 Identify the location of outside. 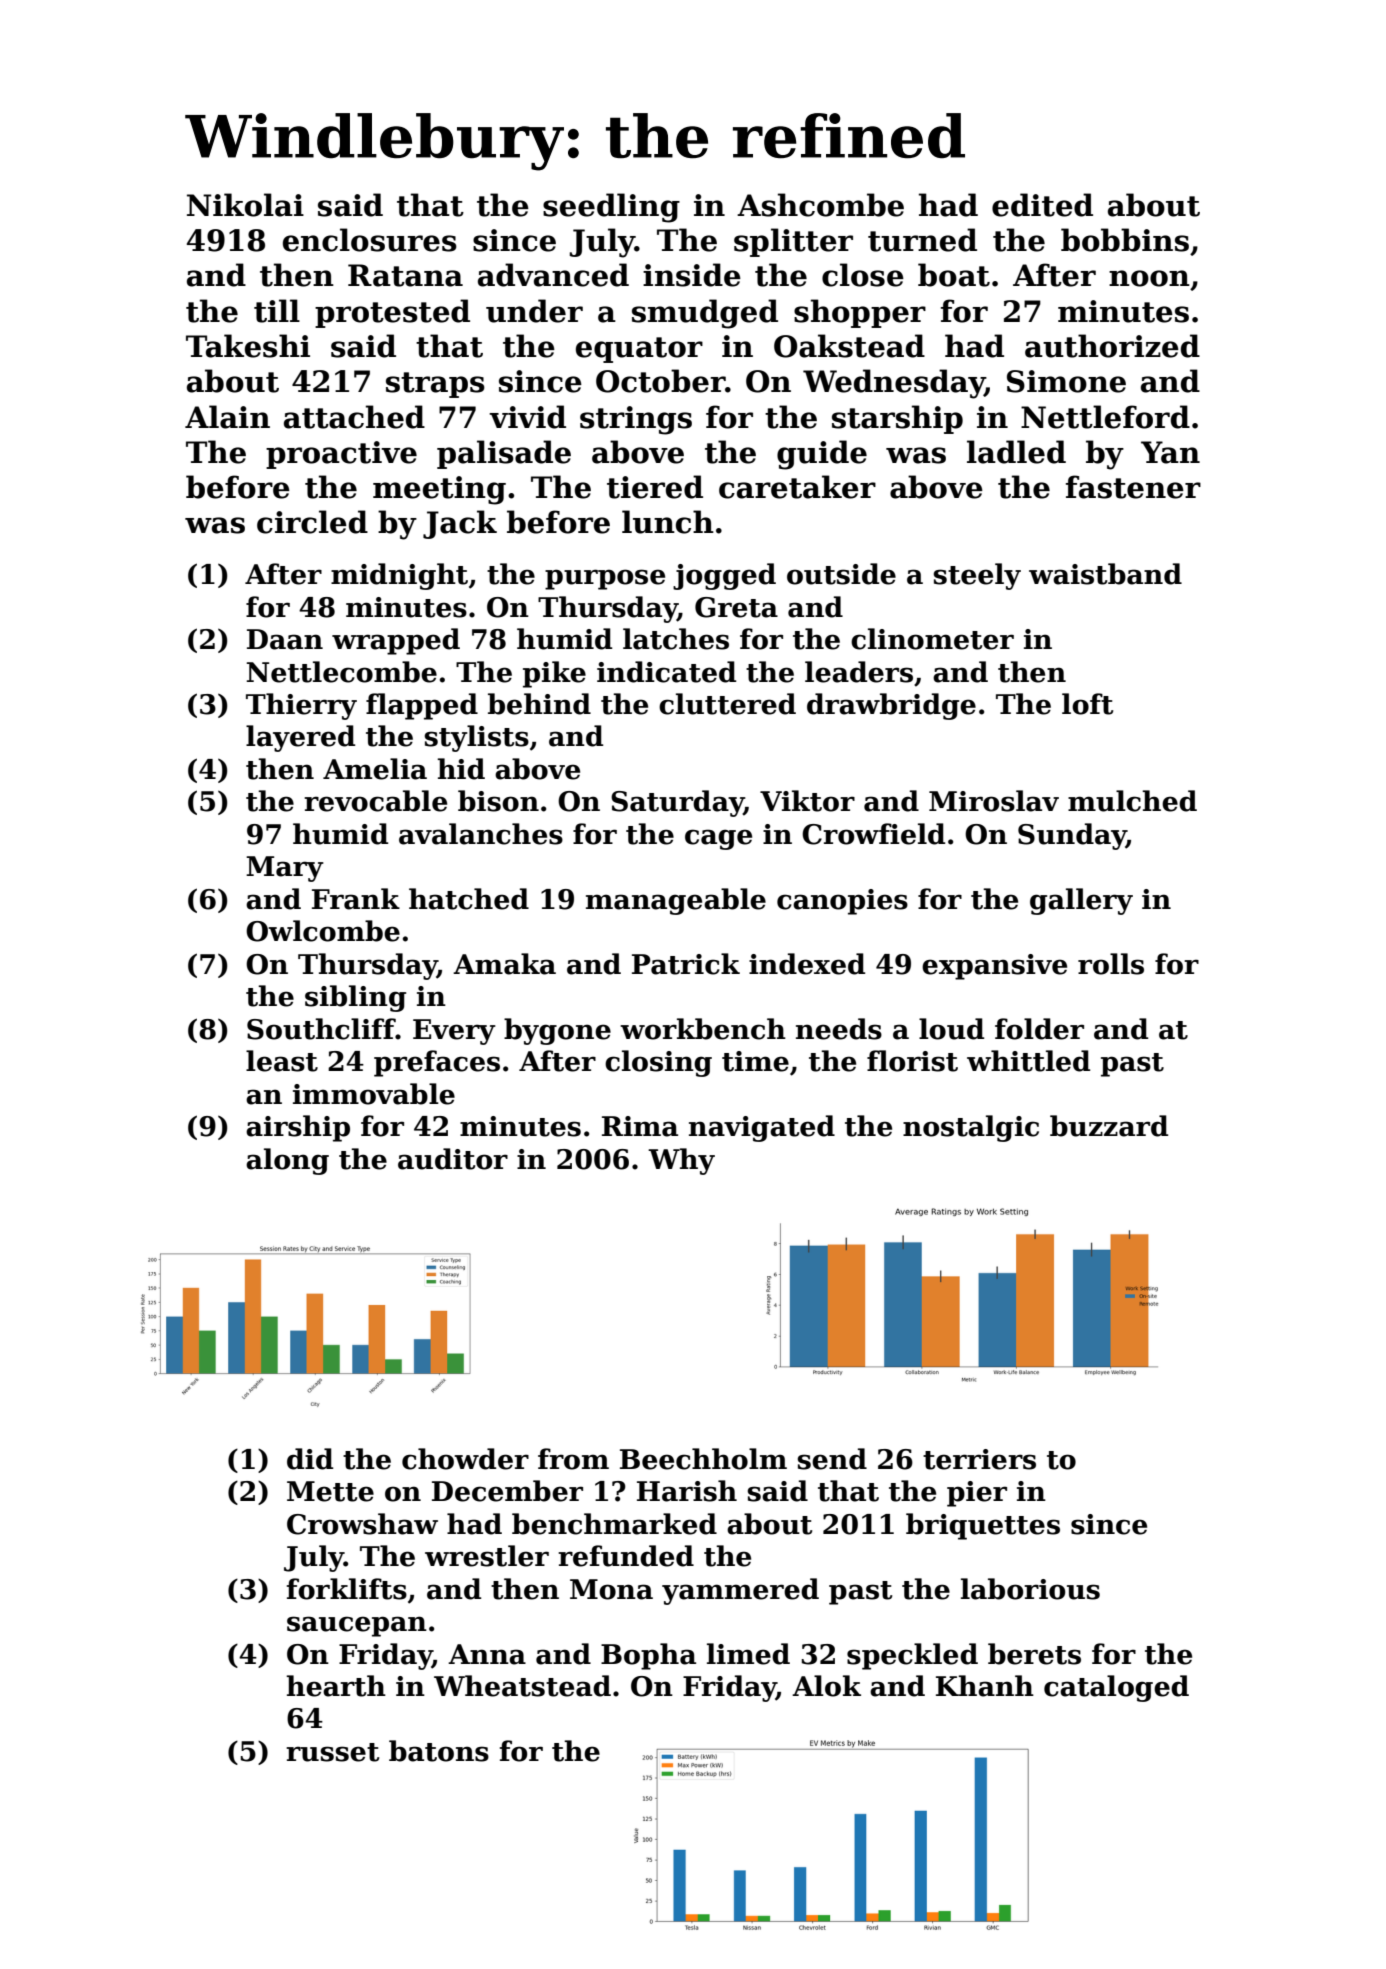
(841, 574).
